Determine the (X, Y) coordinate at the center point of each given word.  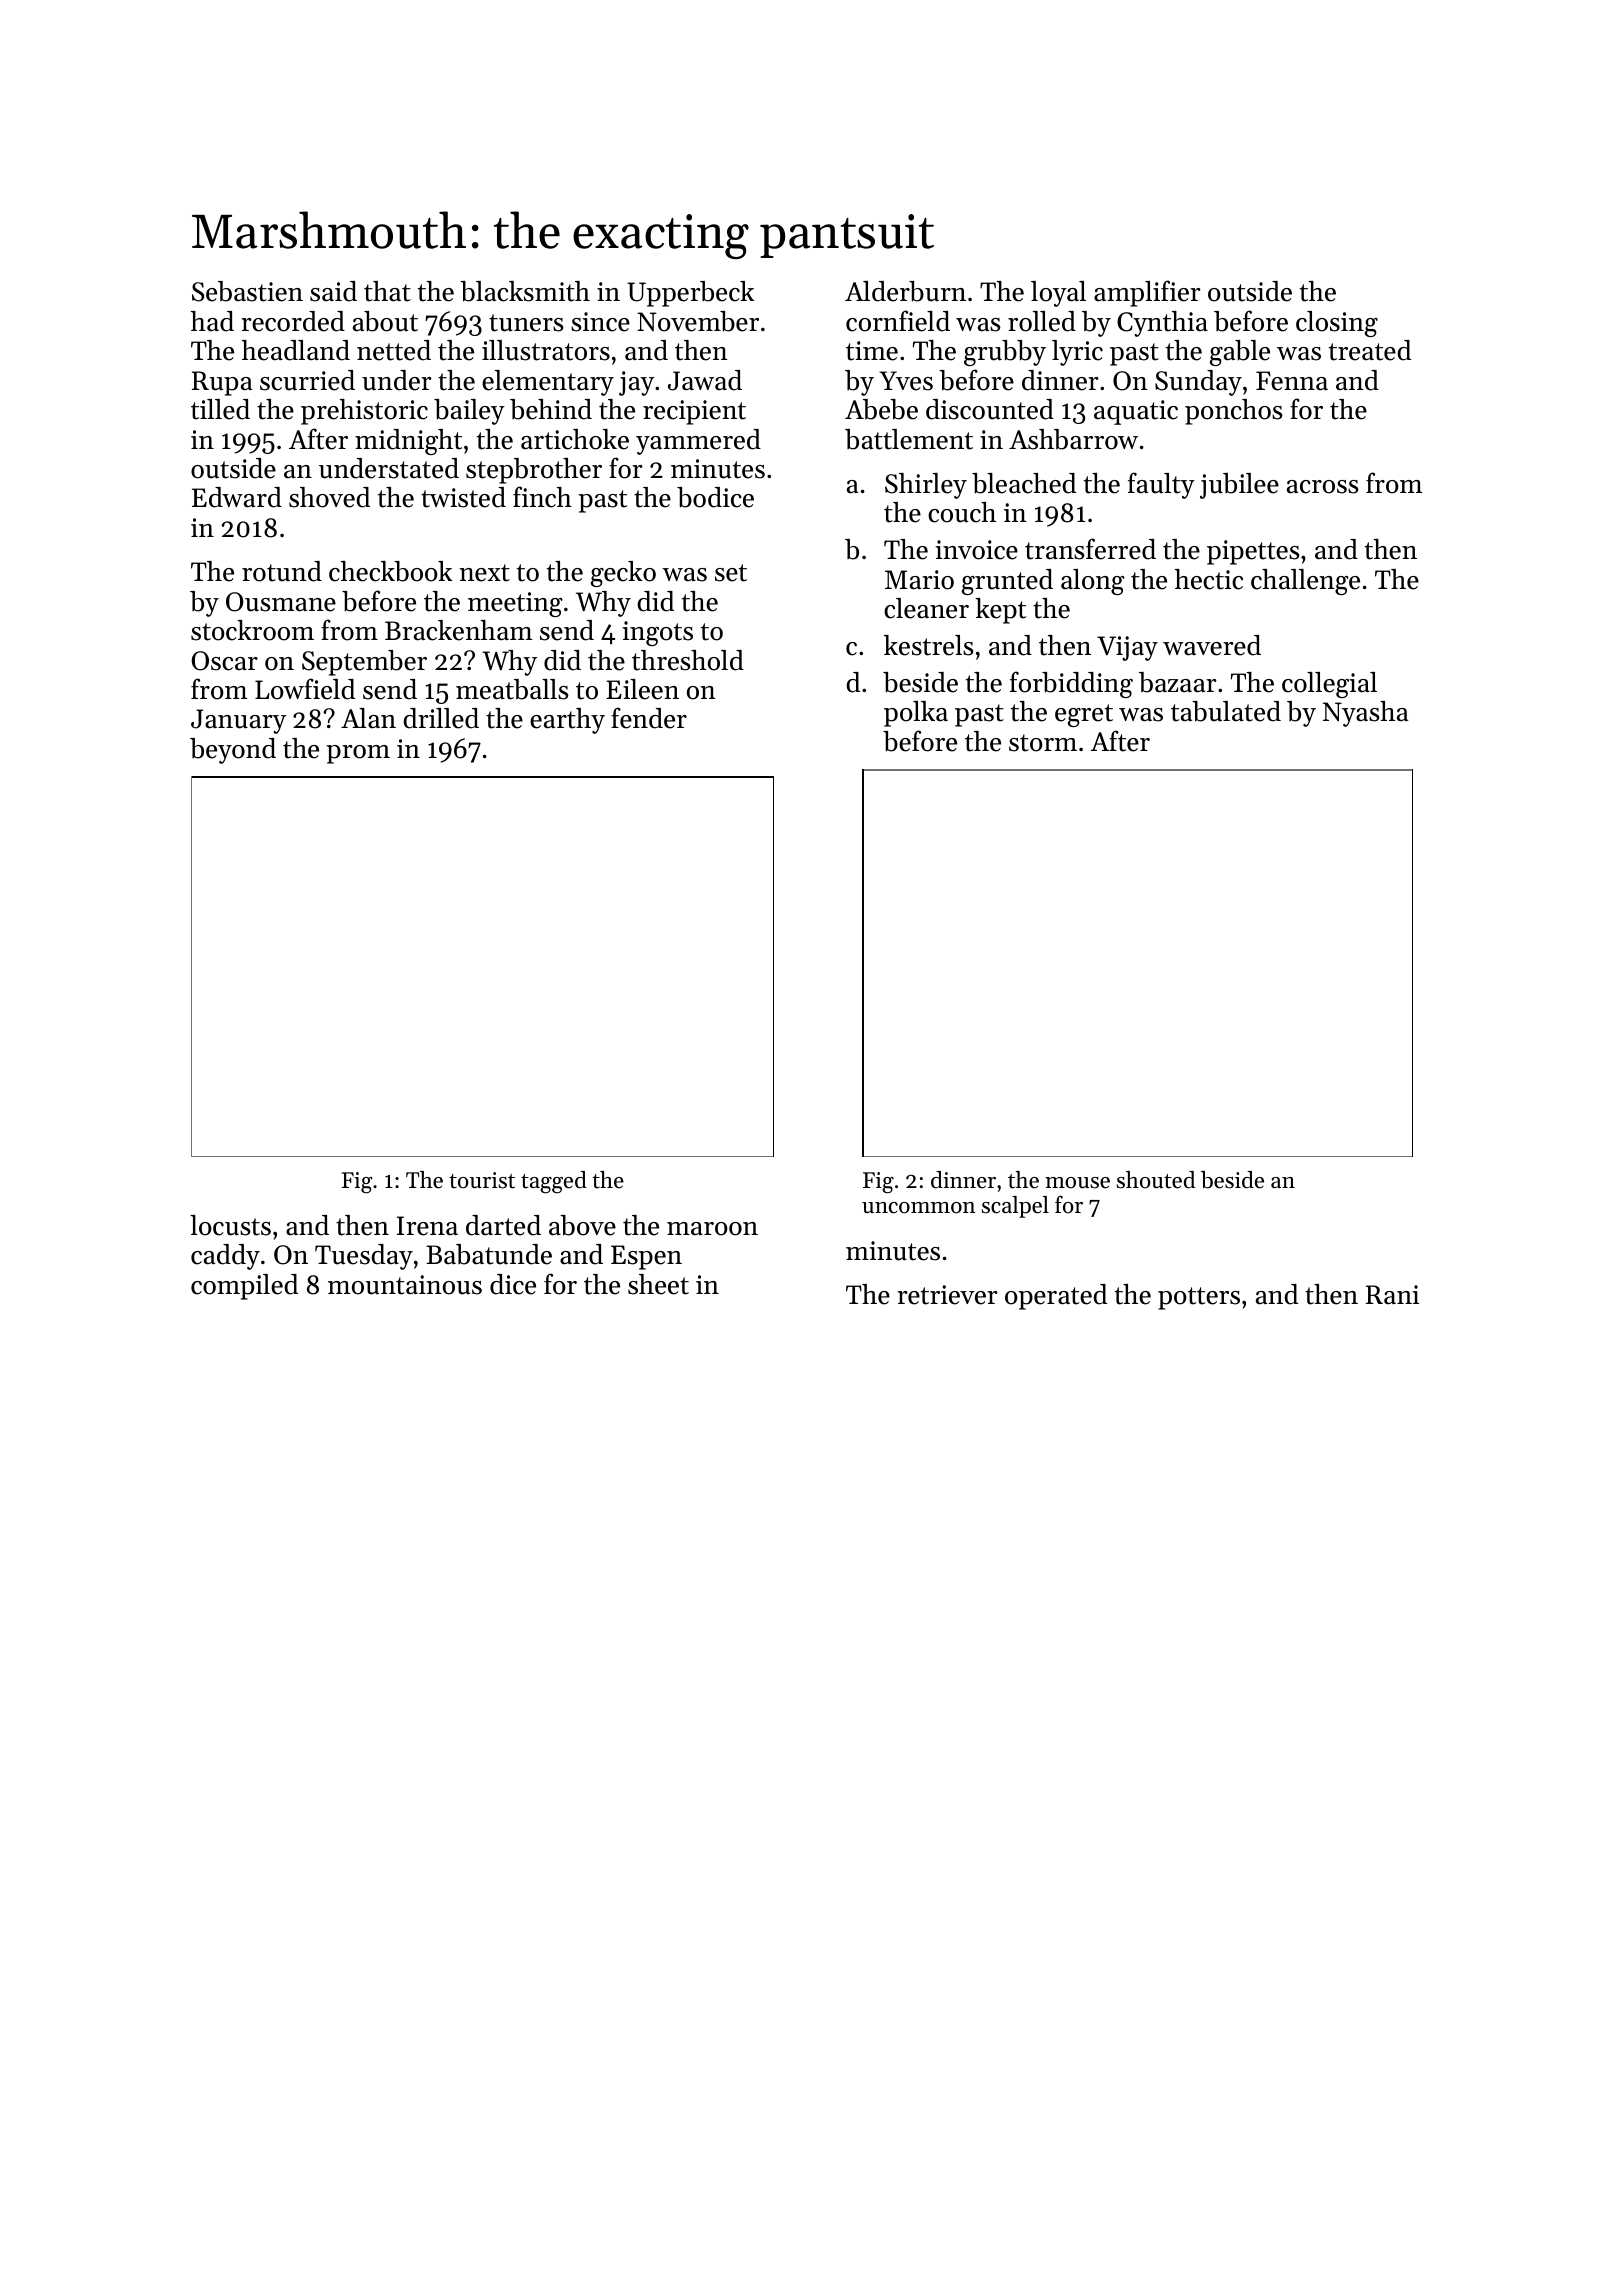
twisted (463, 497)
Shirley (926, 486)
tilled (220, 409)
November (698, 321)
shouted (1156, 1180)
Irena (427, 1226)
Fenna (1292, 381)
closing (1337, 324)
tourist (482, 1180)
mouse (1077, 1183)
